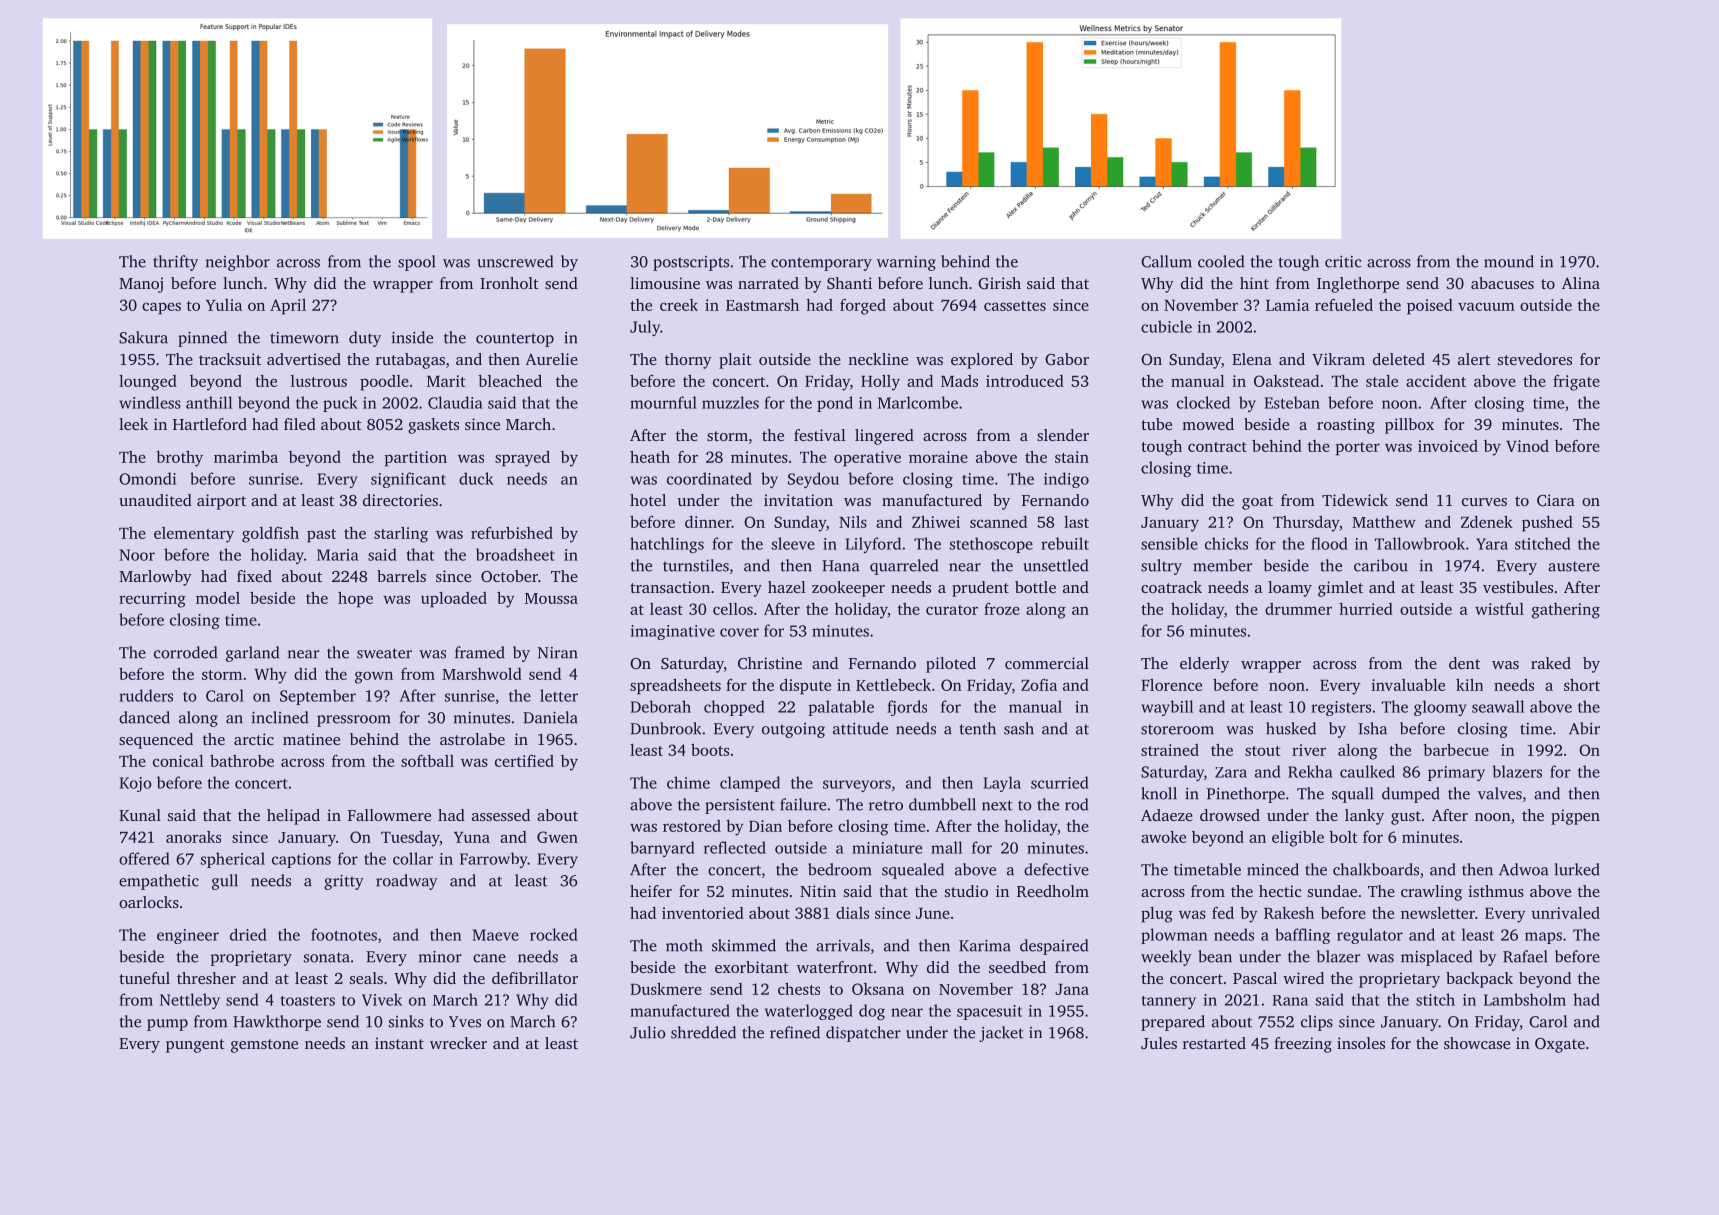  What do you see at coordinates (152, 600) in the screenshot?
I see `recurring` at bounding box center [152, 600].
